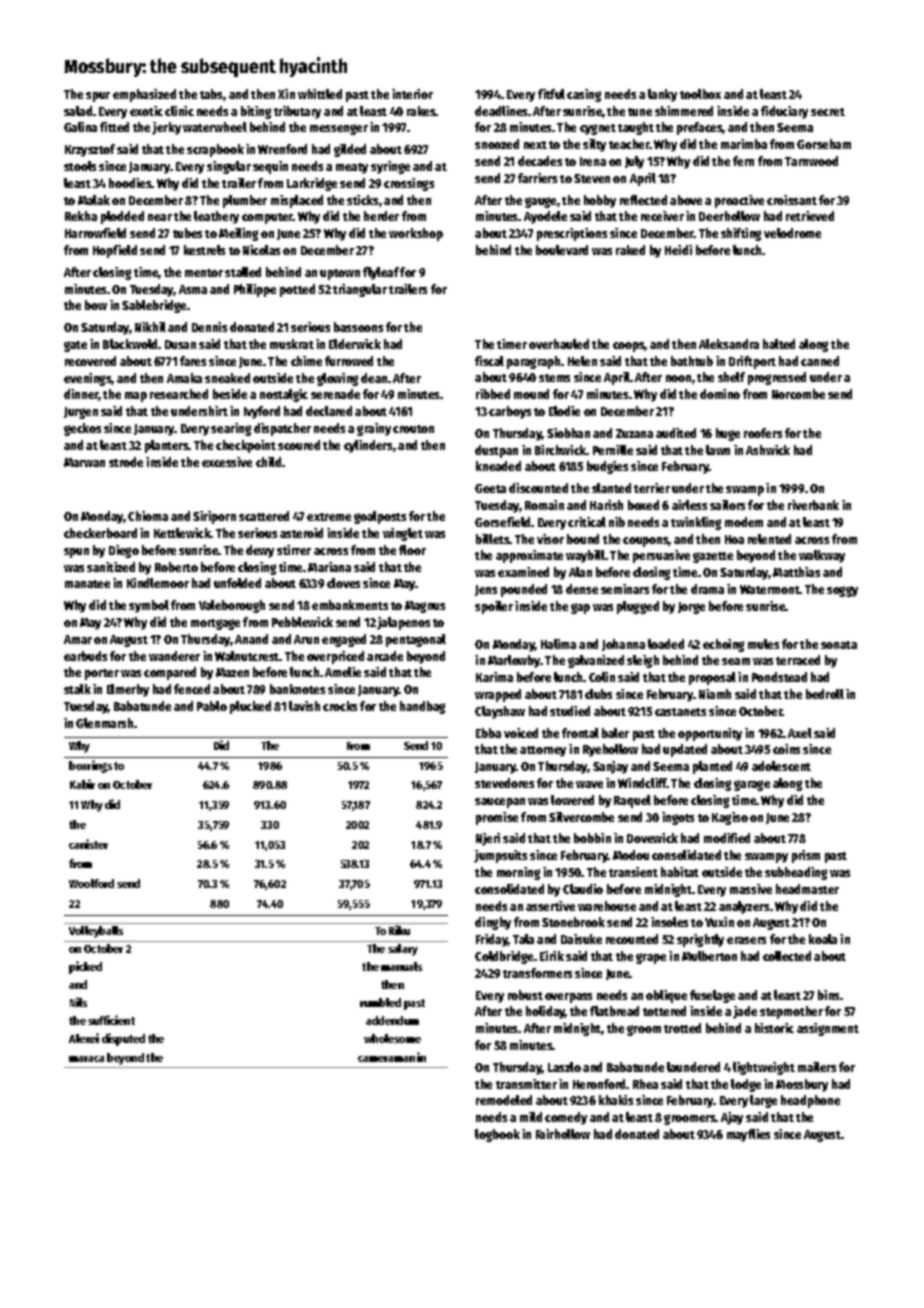 The image size is (924, 1308). I want to click on Kettlewick, so click(182, 533).
